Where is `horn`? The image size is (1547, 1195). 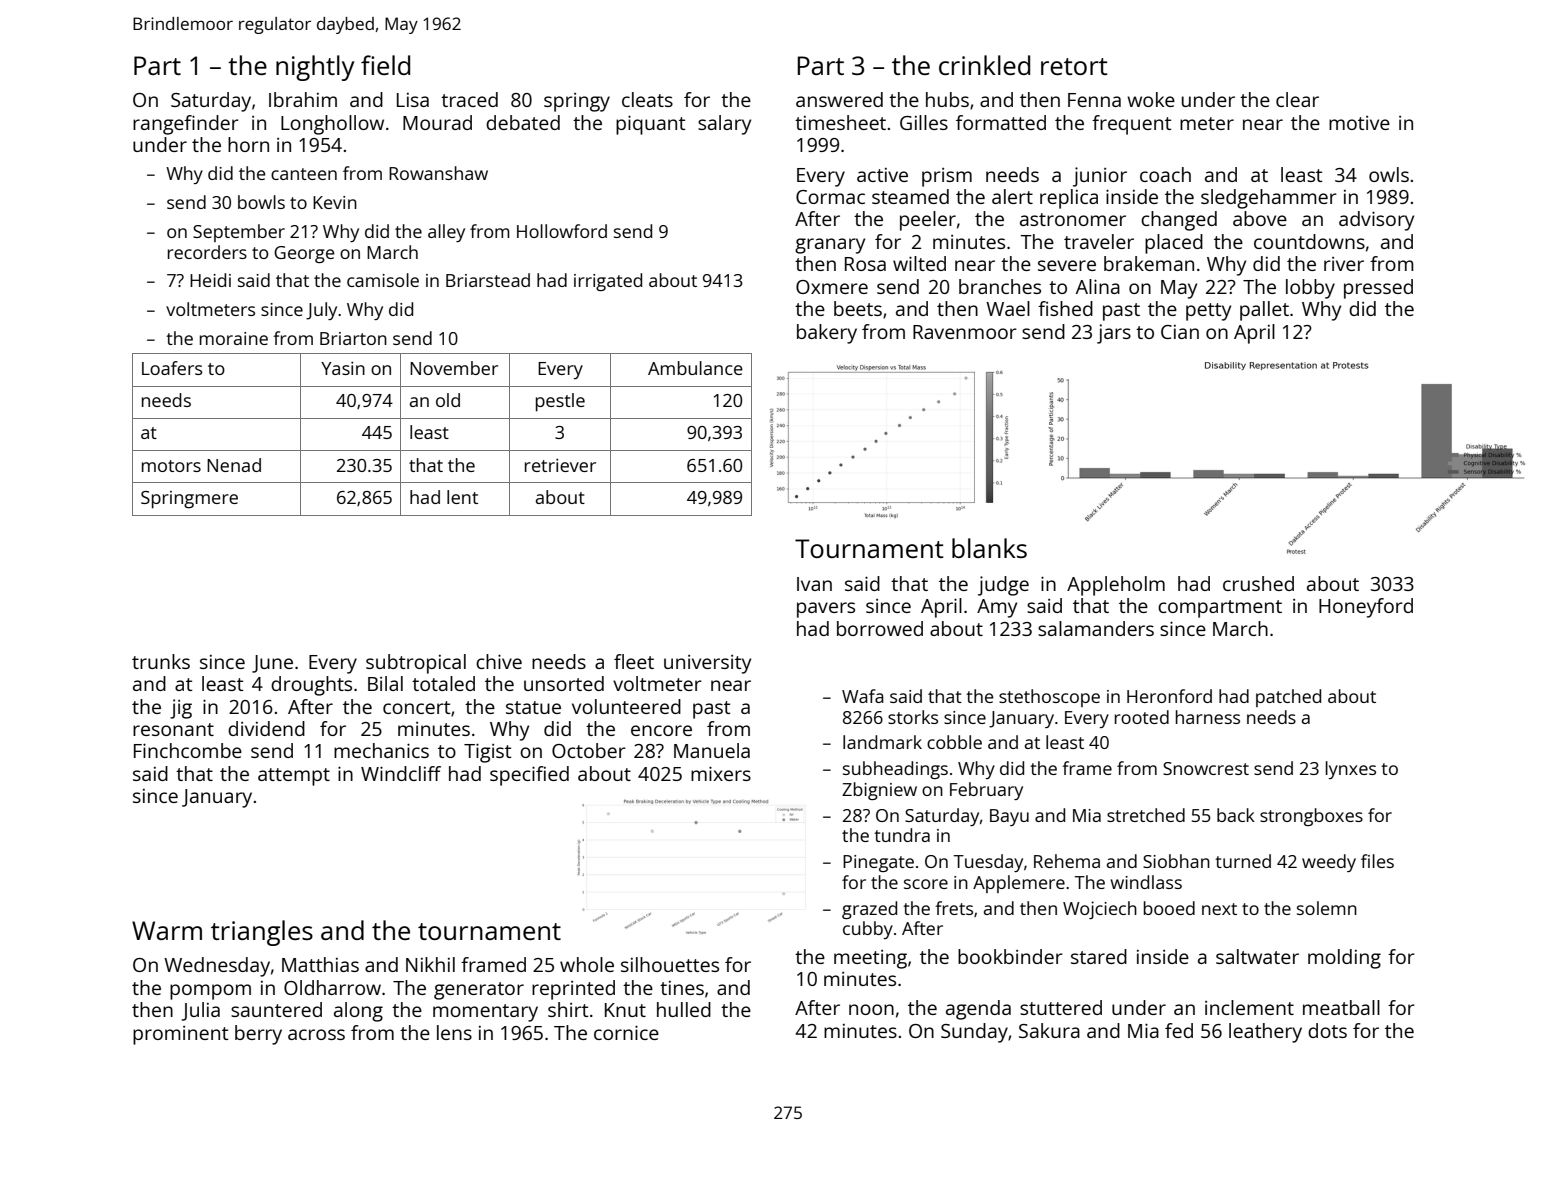 horn is located at coordinates (248, 144).
